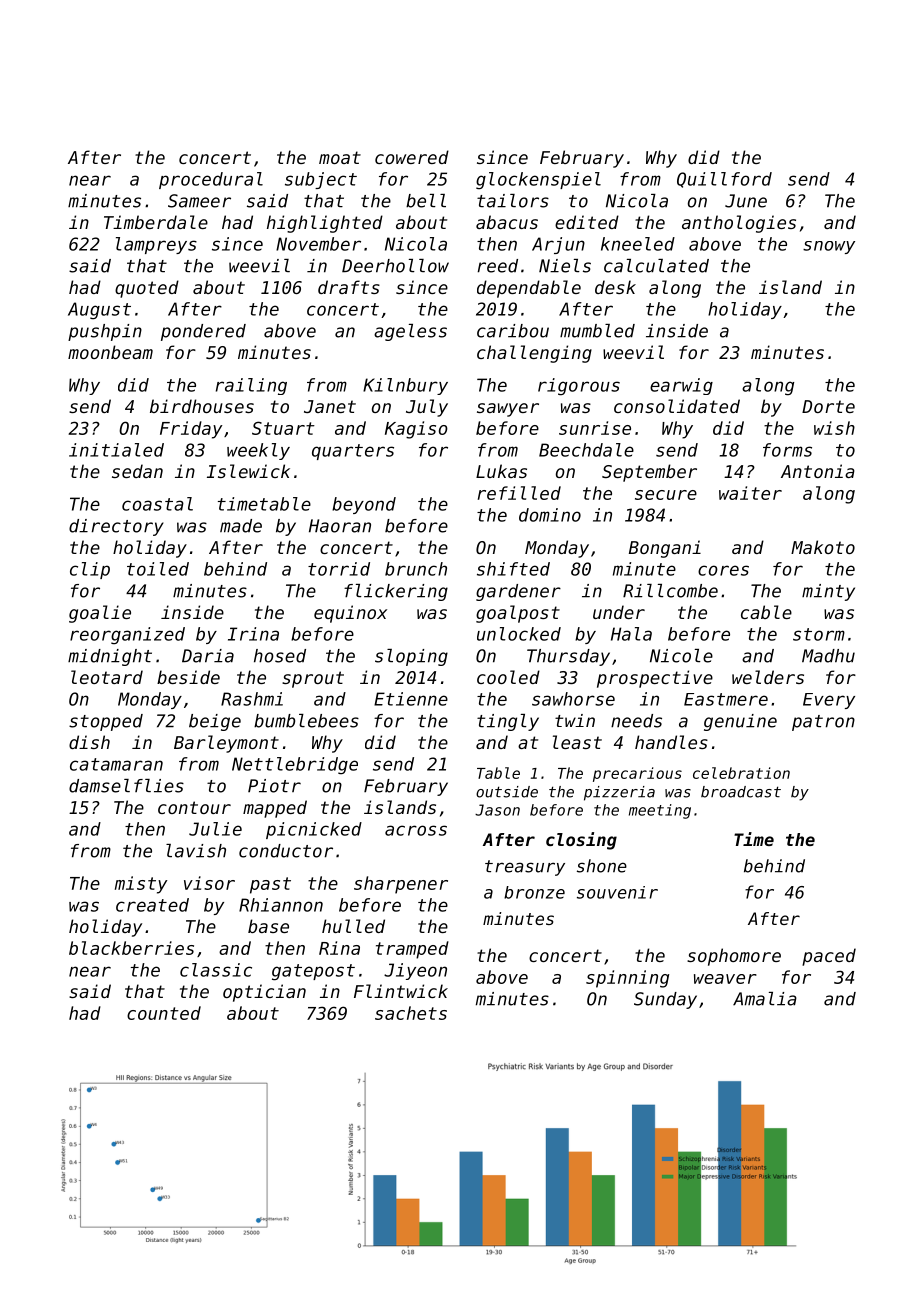  What do you see at coordinates (724, 180) in the screenshot?
I see `Quillford` at bounding box center [724, 180].
